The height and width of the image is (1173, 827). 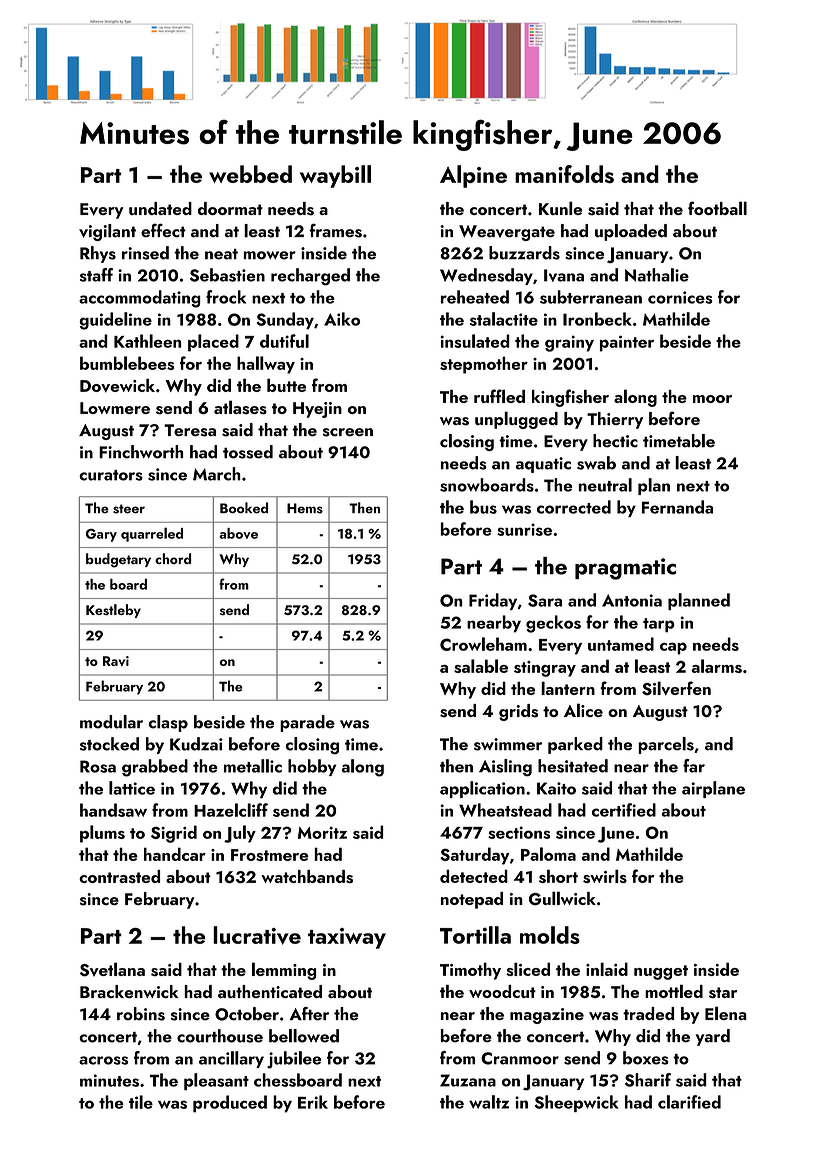 What do you see at coordinates (141, 1014) in the image?
I see `robins` at bounding box center [141, 1014].
